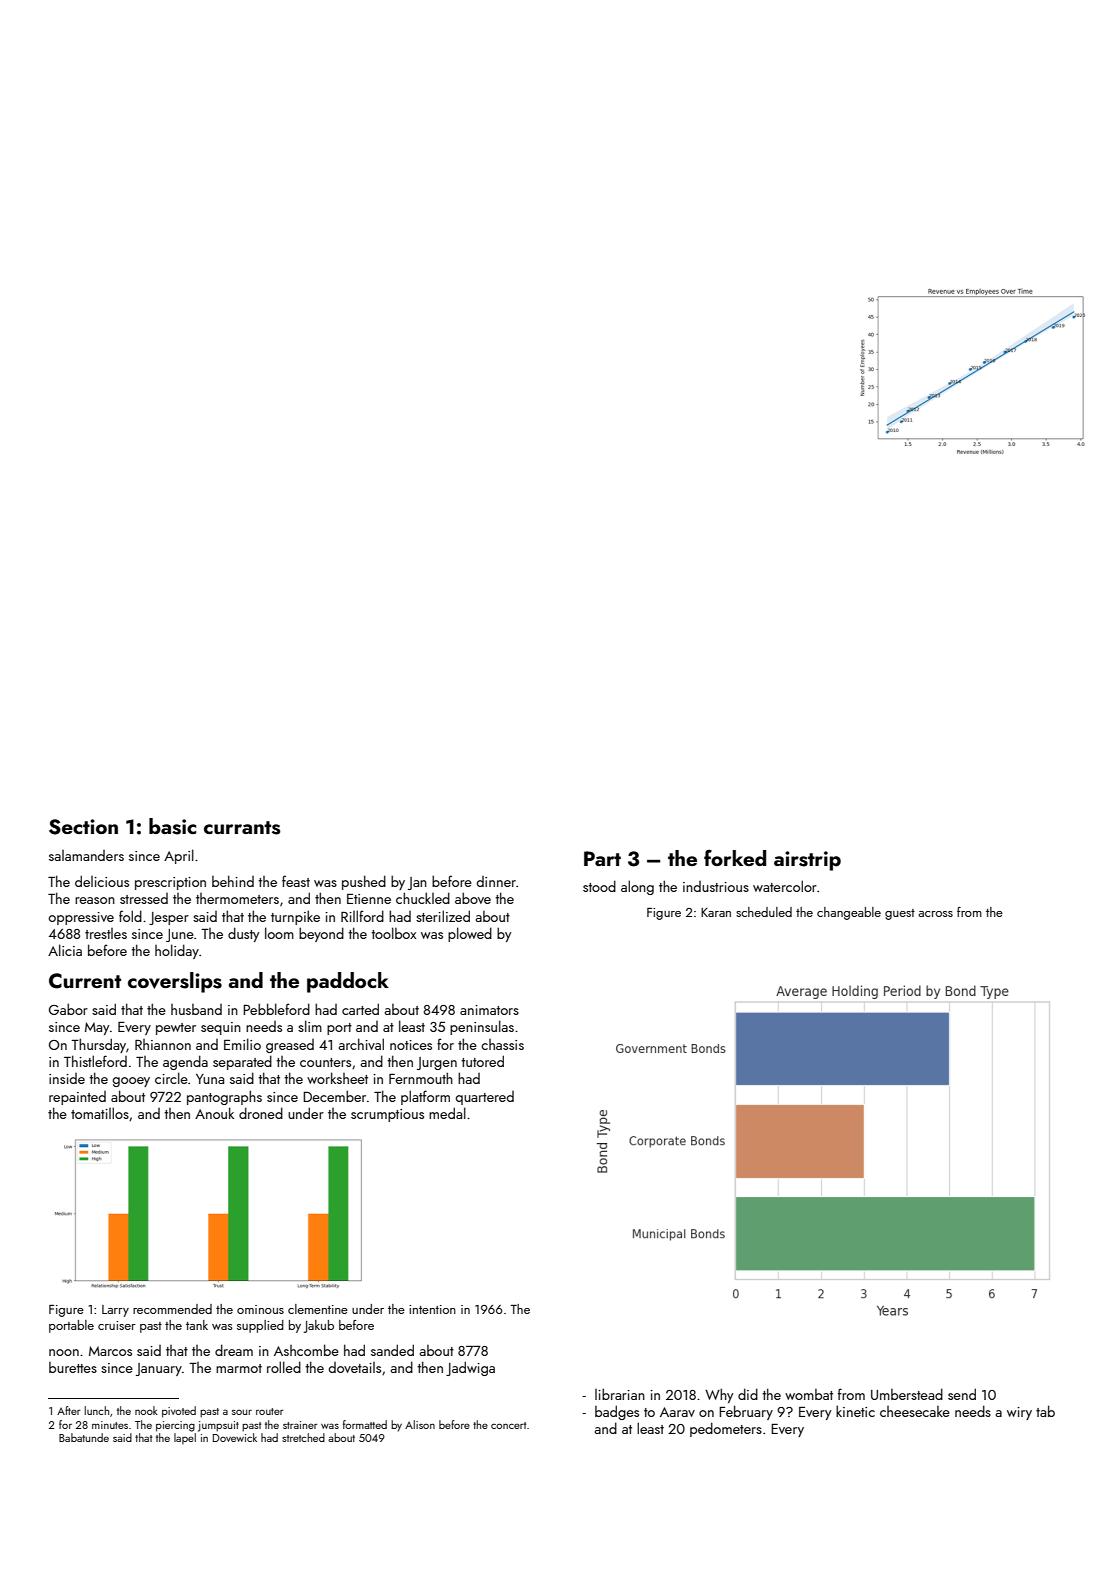 This image has width=1115, height=1577. I want to click on behind, so click(233, 881).
